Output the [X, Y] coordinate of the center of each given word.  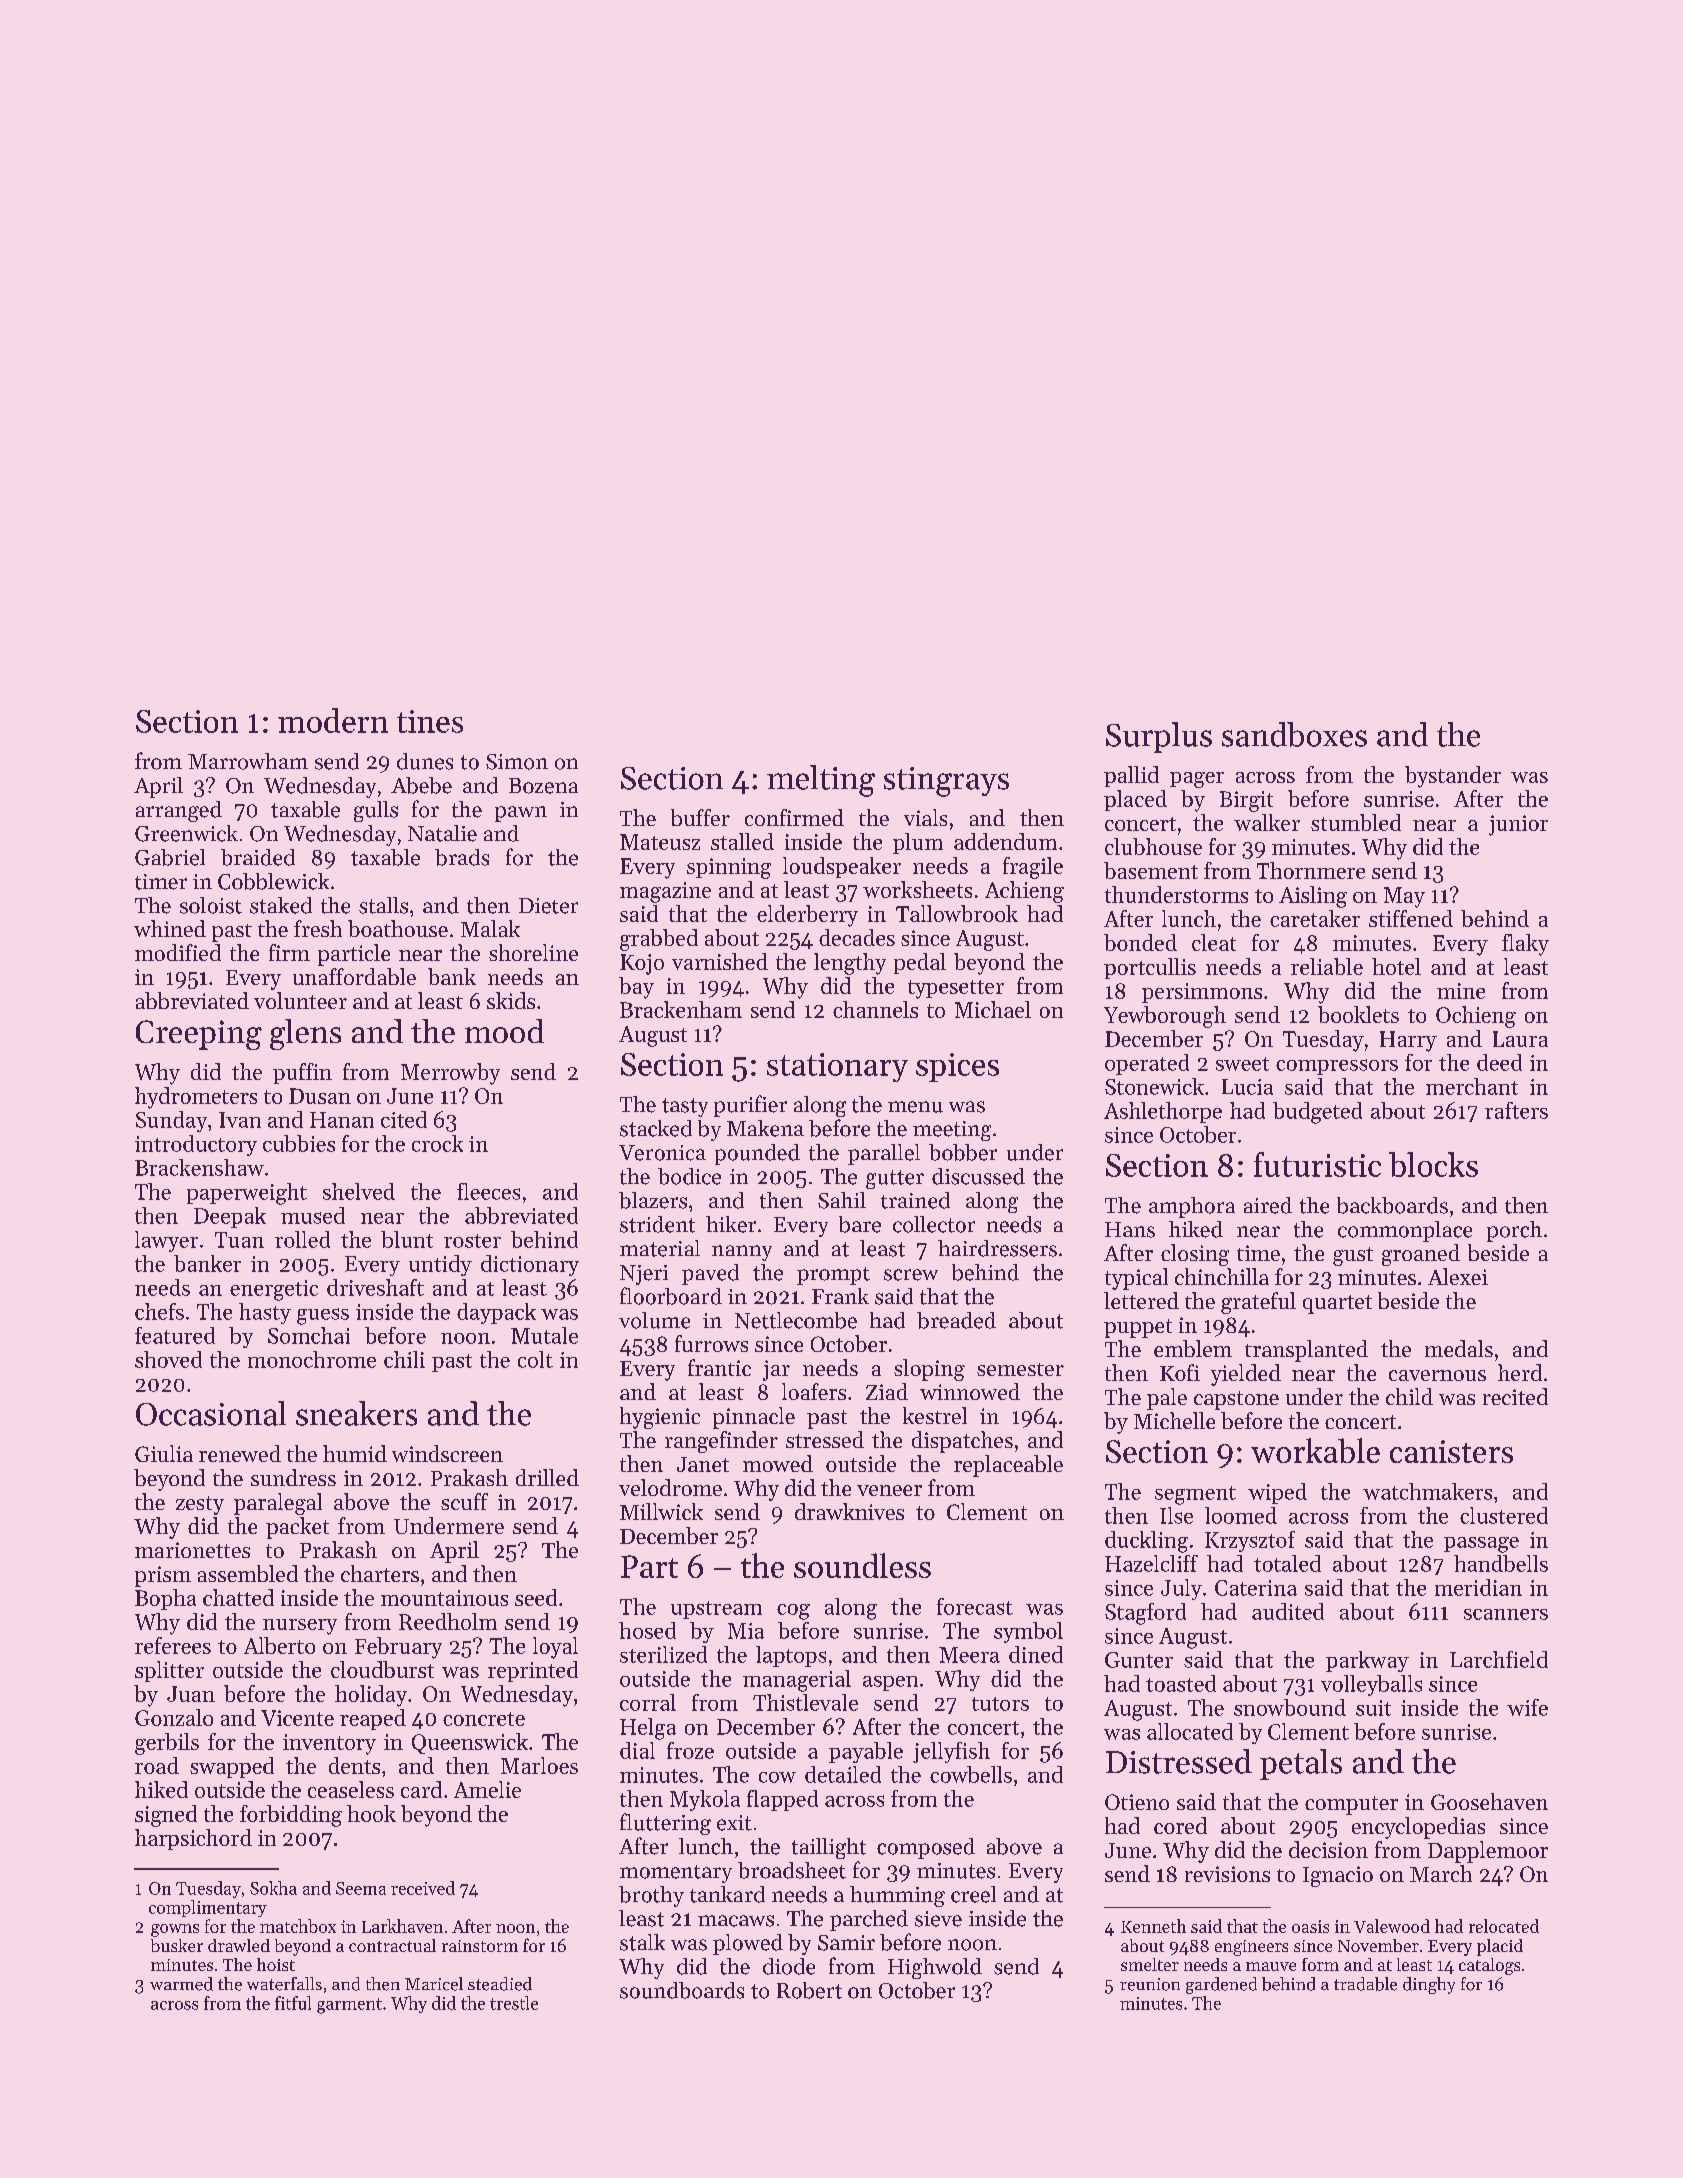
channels [875, 1009]
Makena [765, 1128]
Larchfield [1499, 1659]
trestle [514, 2003]
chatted [238, 1597]
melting [821, 781]
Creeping [199, 1035]
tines [430, 721]
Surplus [1159, 737]
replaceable [1008, 1466]
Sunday [171, 1121]
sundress [293, 1477]
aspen [890, 1683]
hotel [1396, 966]
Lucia [1247, 1087]
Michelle [1174, 1420]
